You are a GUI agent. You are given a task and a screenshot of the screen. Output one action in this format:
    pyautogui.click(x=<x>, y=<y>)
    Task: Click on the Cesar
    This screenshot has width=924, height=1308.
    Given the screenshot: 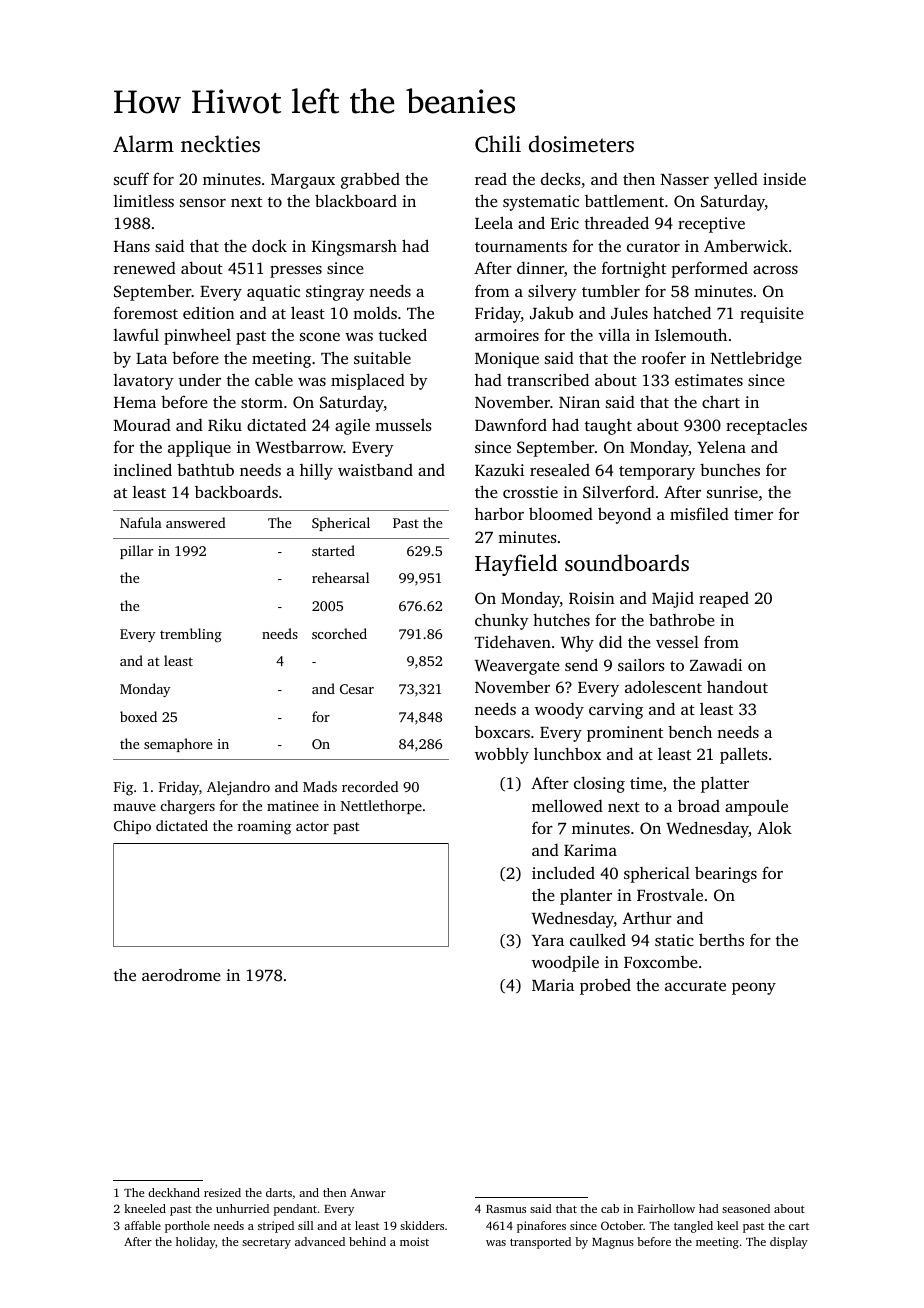 What is the action you would take?
    pyautogui.click(x=357, y=689)
